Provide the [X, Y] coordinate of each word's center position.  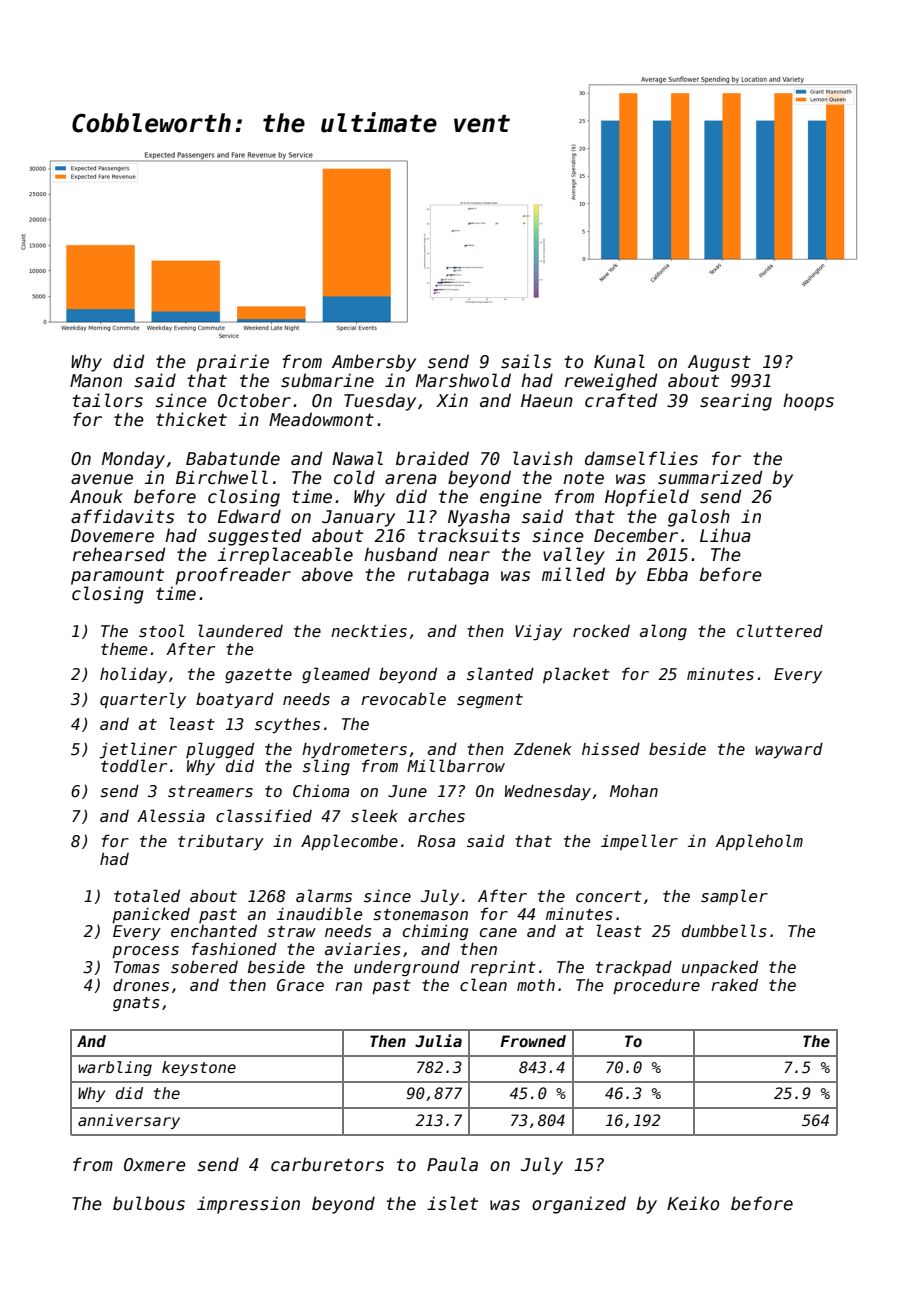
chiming [435, 932]
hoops [808, 402]
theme [124, 649]
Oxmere [155, 1165]
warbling [115, 1068]
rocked [601, 630]
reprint [503, 968]
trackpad [634, 968]
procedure [656, 986]
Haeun [547, 401]
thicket [191, 419]
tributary [221, 842]
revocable [403, 698]
